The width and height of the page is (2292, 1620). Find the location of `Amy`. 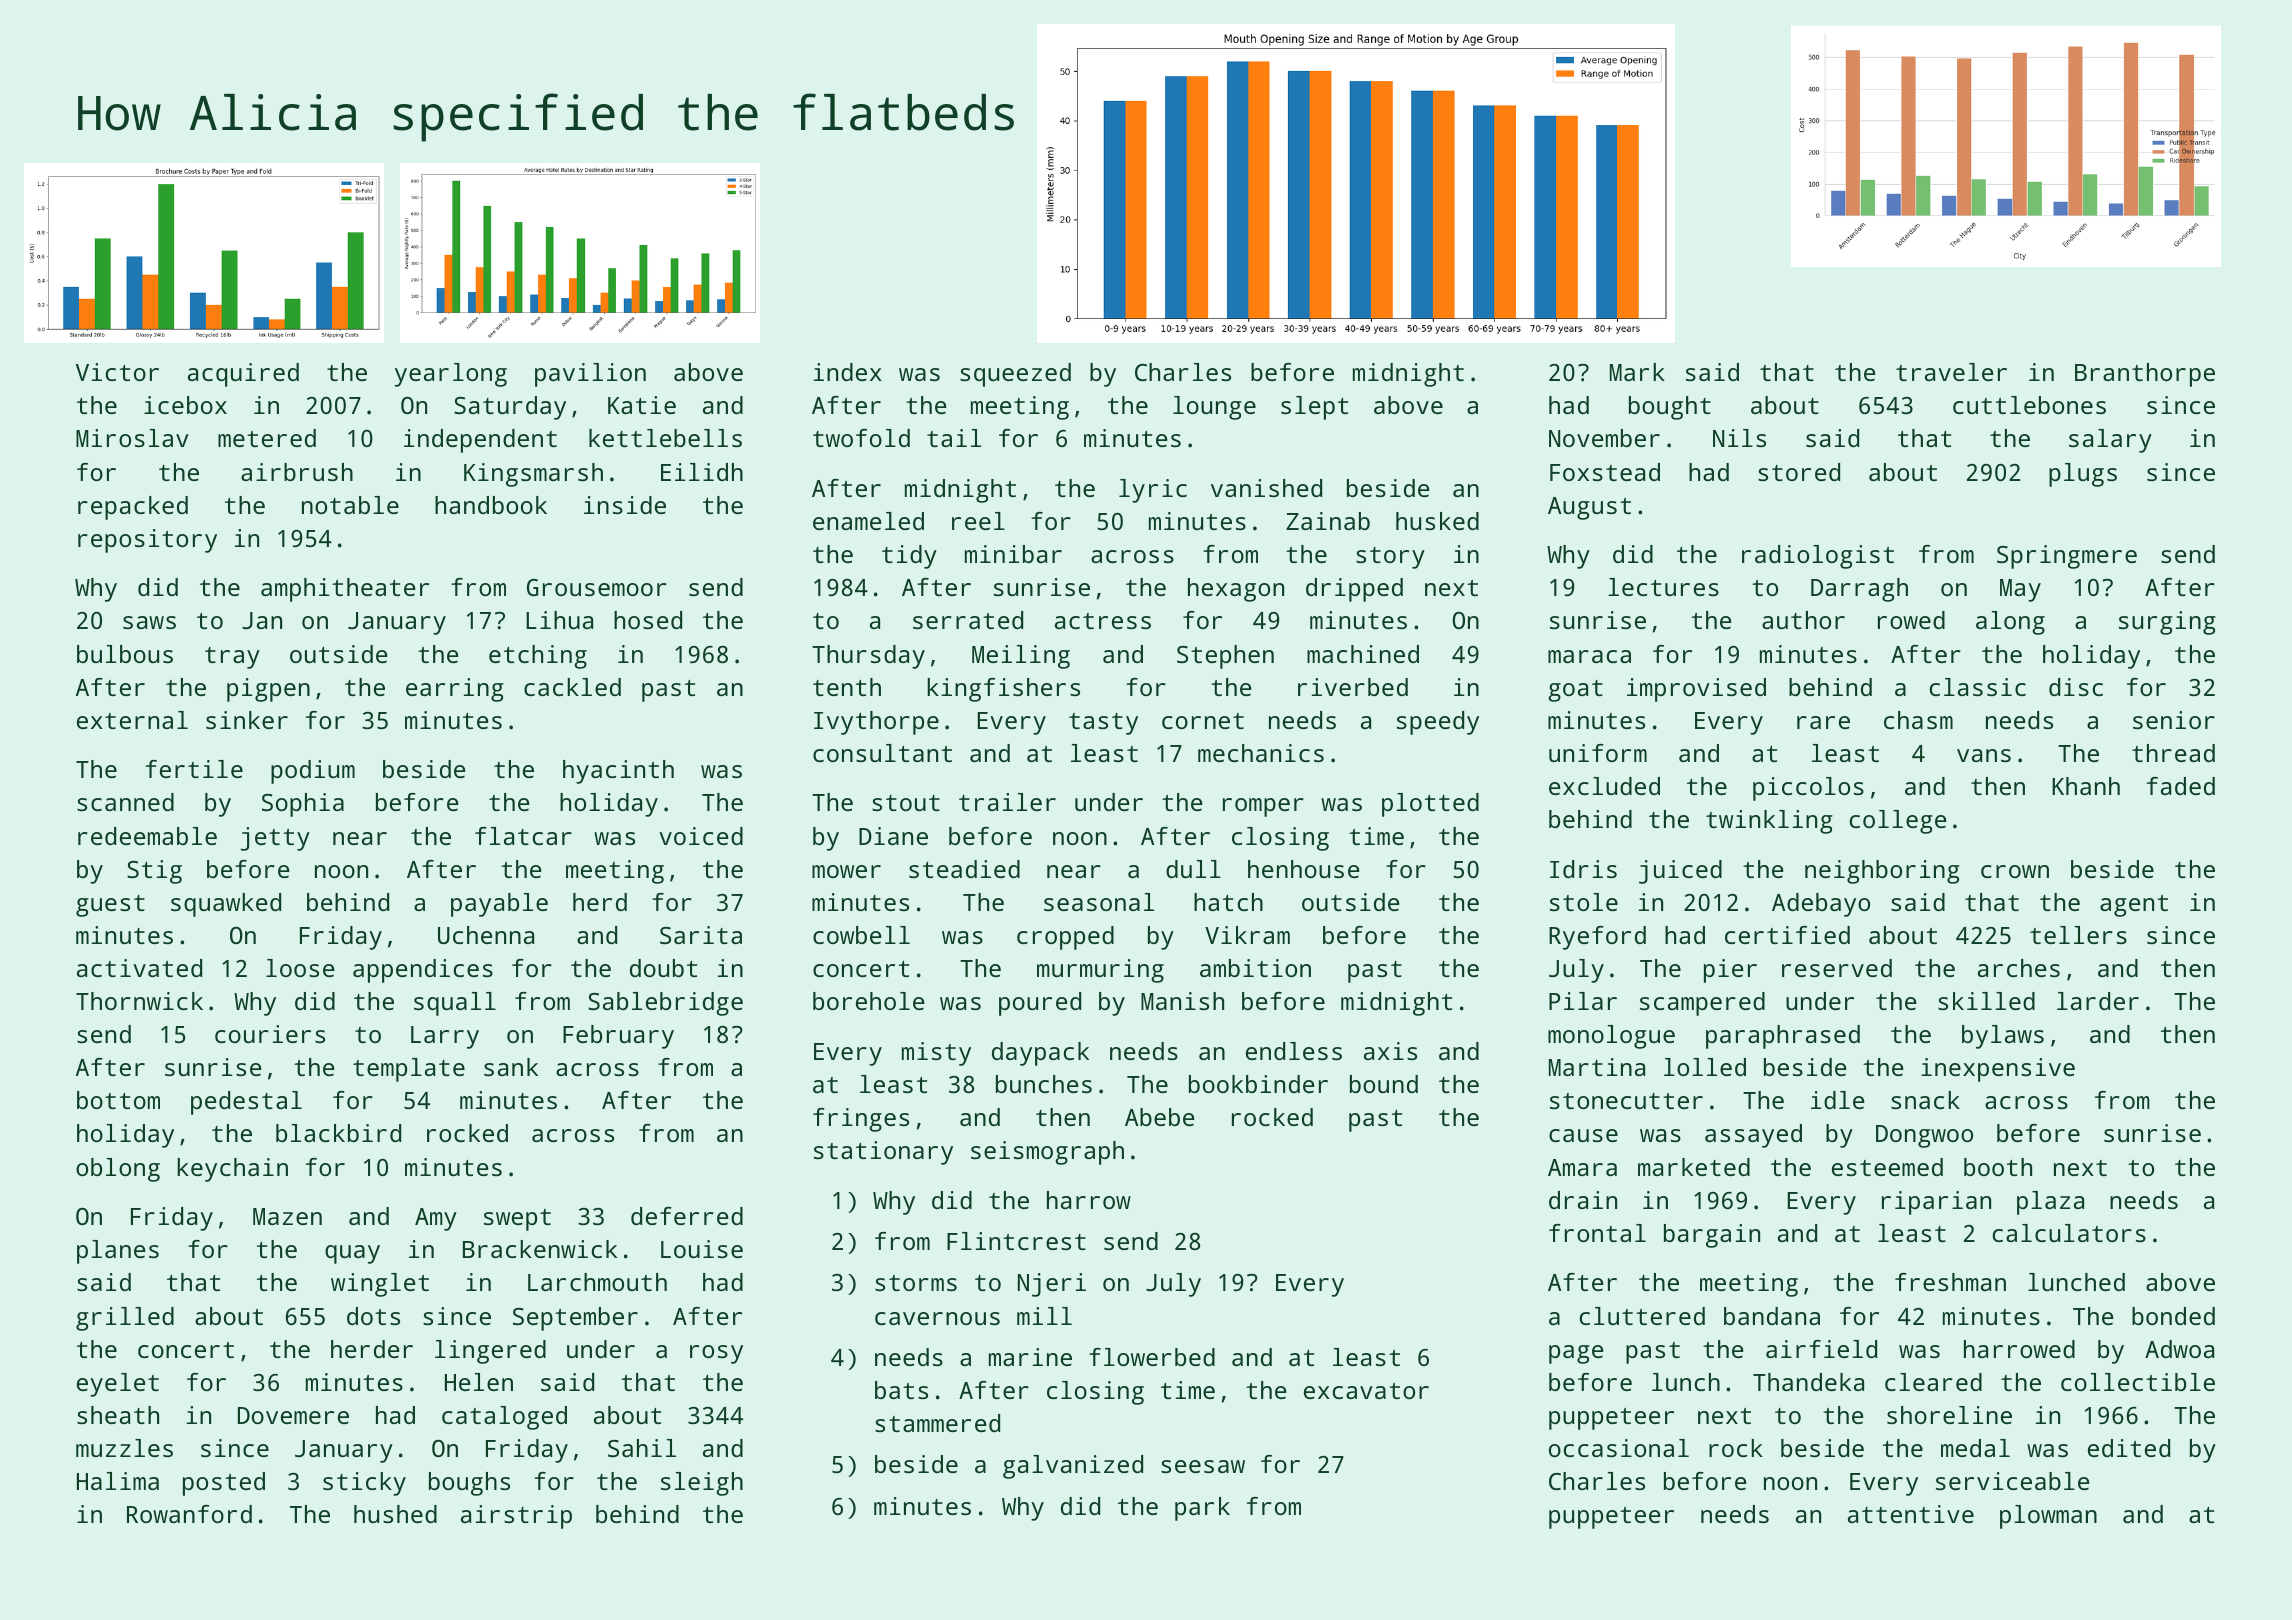

Amy is located at coordinates (436, 1219).
